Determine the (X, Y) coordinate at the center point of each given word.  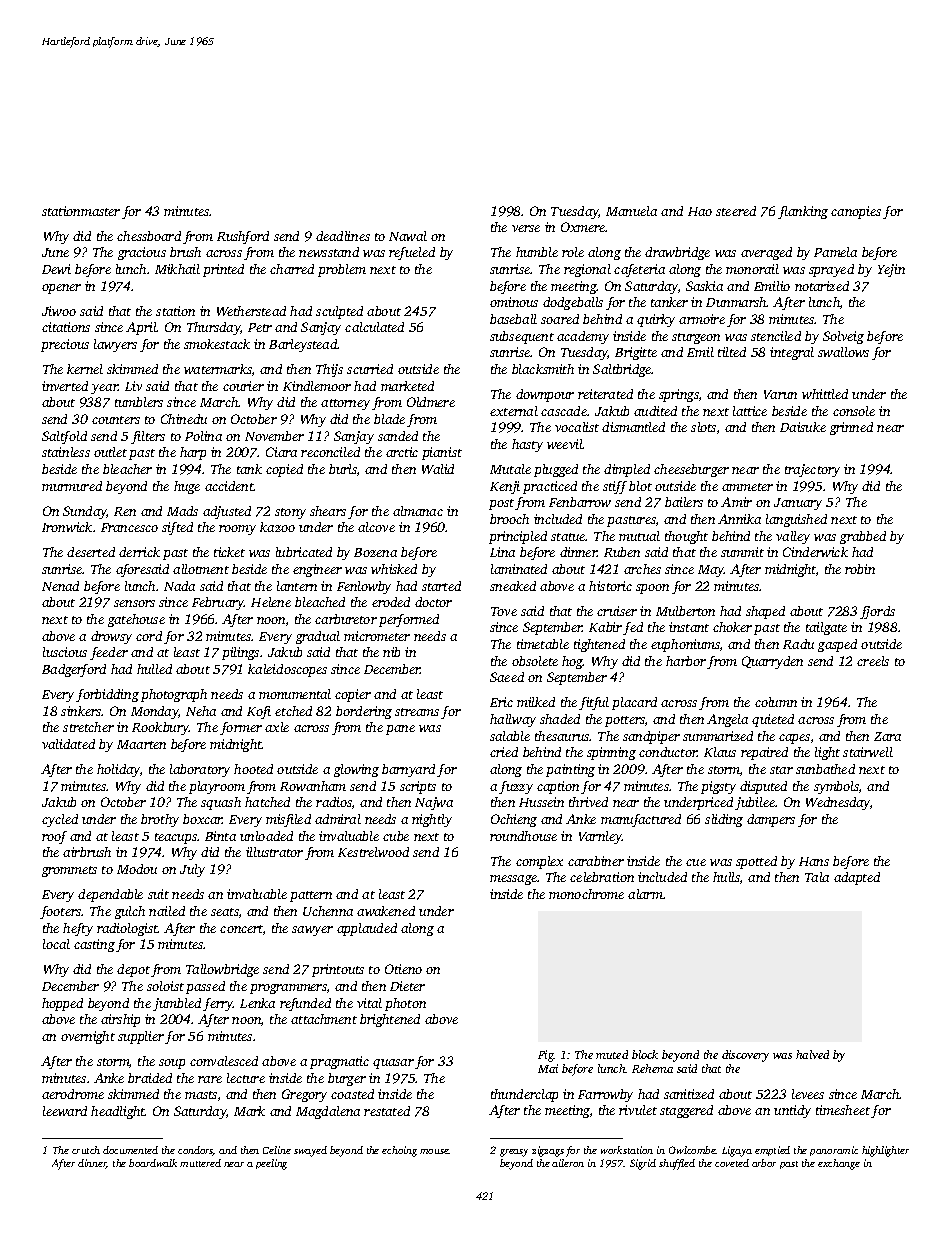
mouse (434, 1151)
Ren (125, 511)
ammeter (747, 487)
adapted (857, 878)
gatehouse (136, 620)
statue (568, 537)
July (192, 870)
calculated (374, 327)
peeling (271, 1164)
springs (679, 395)
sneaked (513, 586)
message (513, 880)
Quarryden (772, 662)
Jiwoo (59, 311)
